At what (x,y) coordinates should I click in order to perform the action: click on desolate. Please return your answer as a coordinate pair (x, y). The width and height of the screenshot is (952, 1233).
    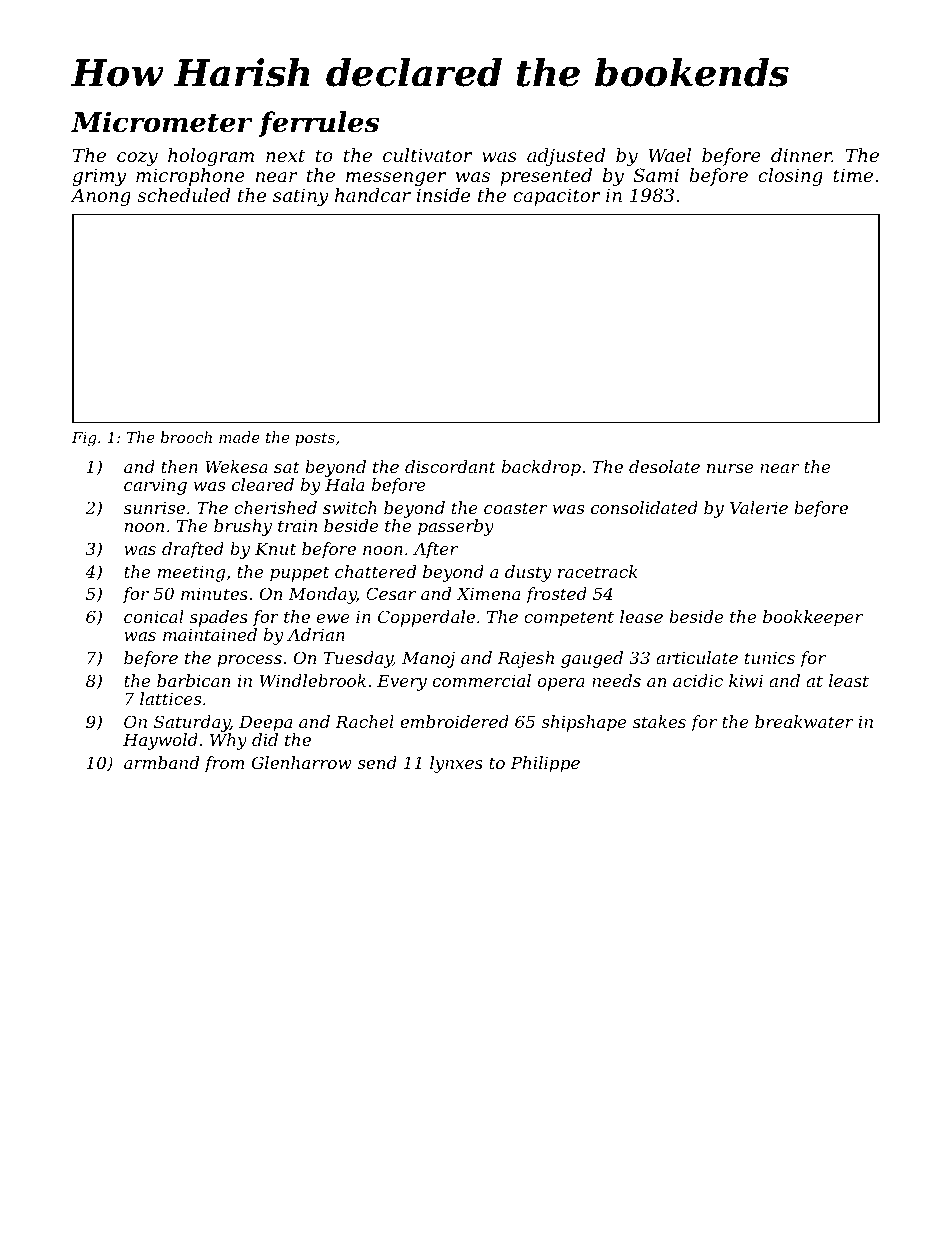
    Looking at the image, I should click on (664, 466).
